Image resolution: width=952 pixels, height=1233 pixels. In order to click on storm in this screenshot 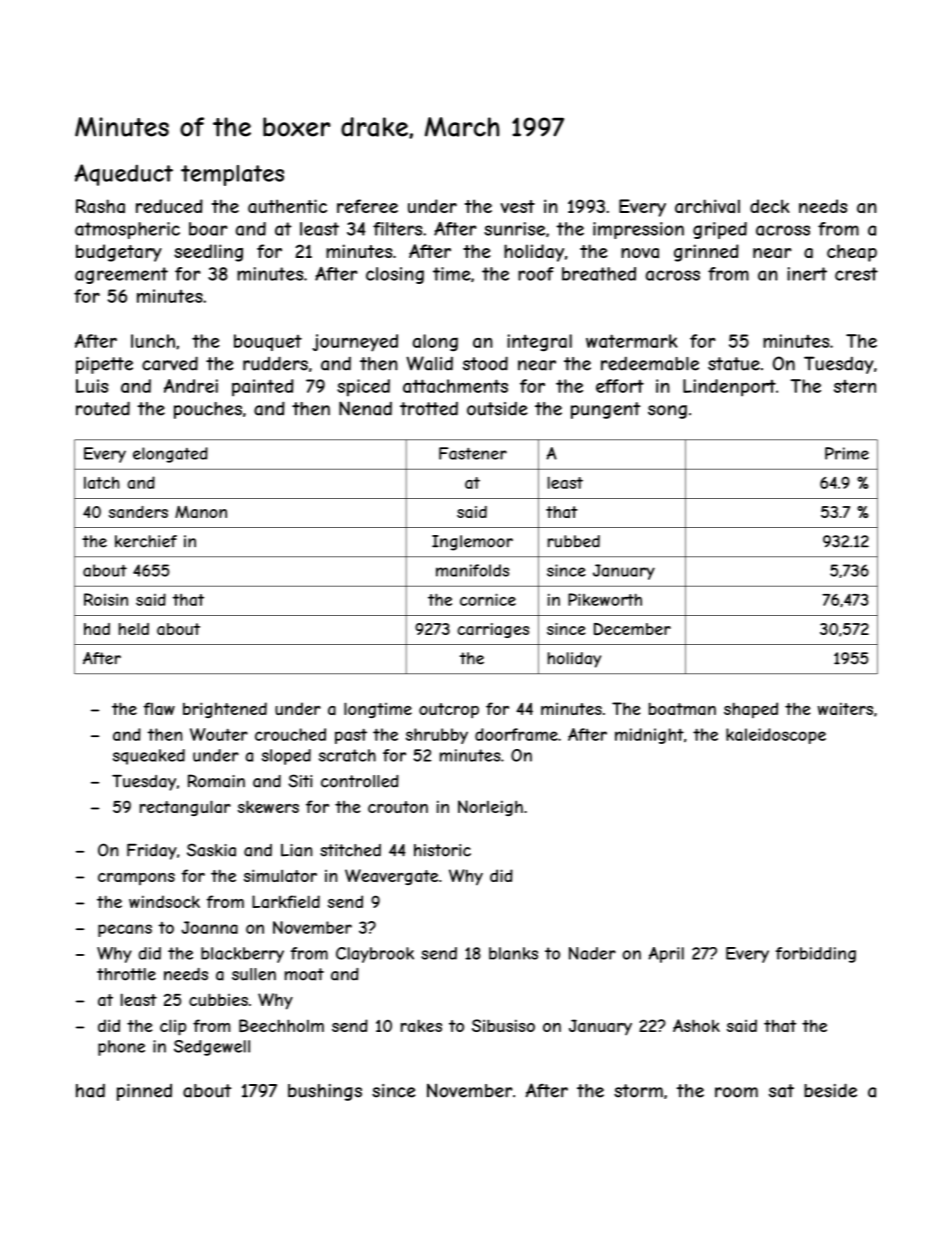, I will do `click(638, 1091)`.
